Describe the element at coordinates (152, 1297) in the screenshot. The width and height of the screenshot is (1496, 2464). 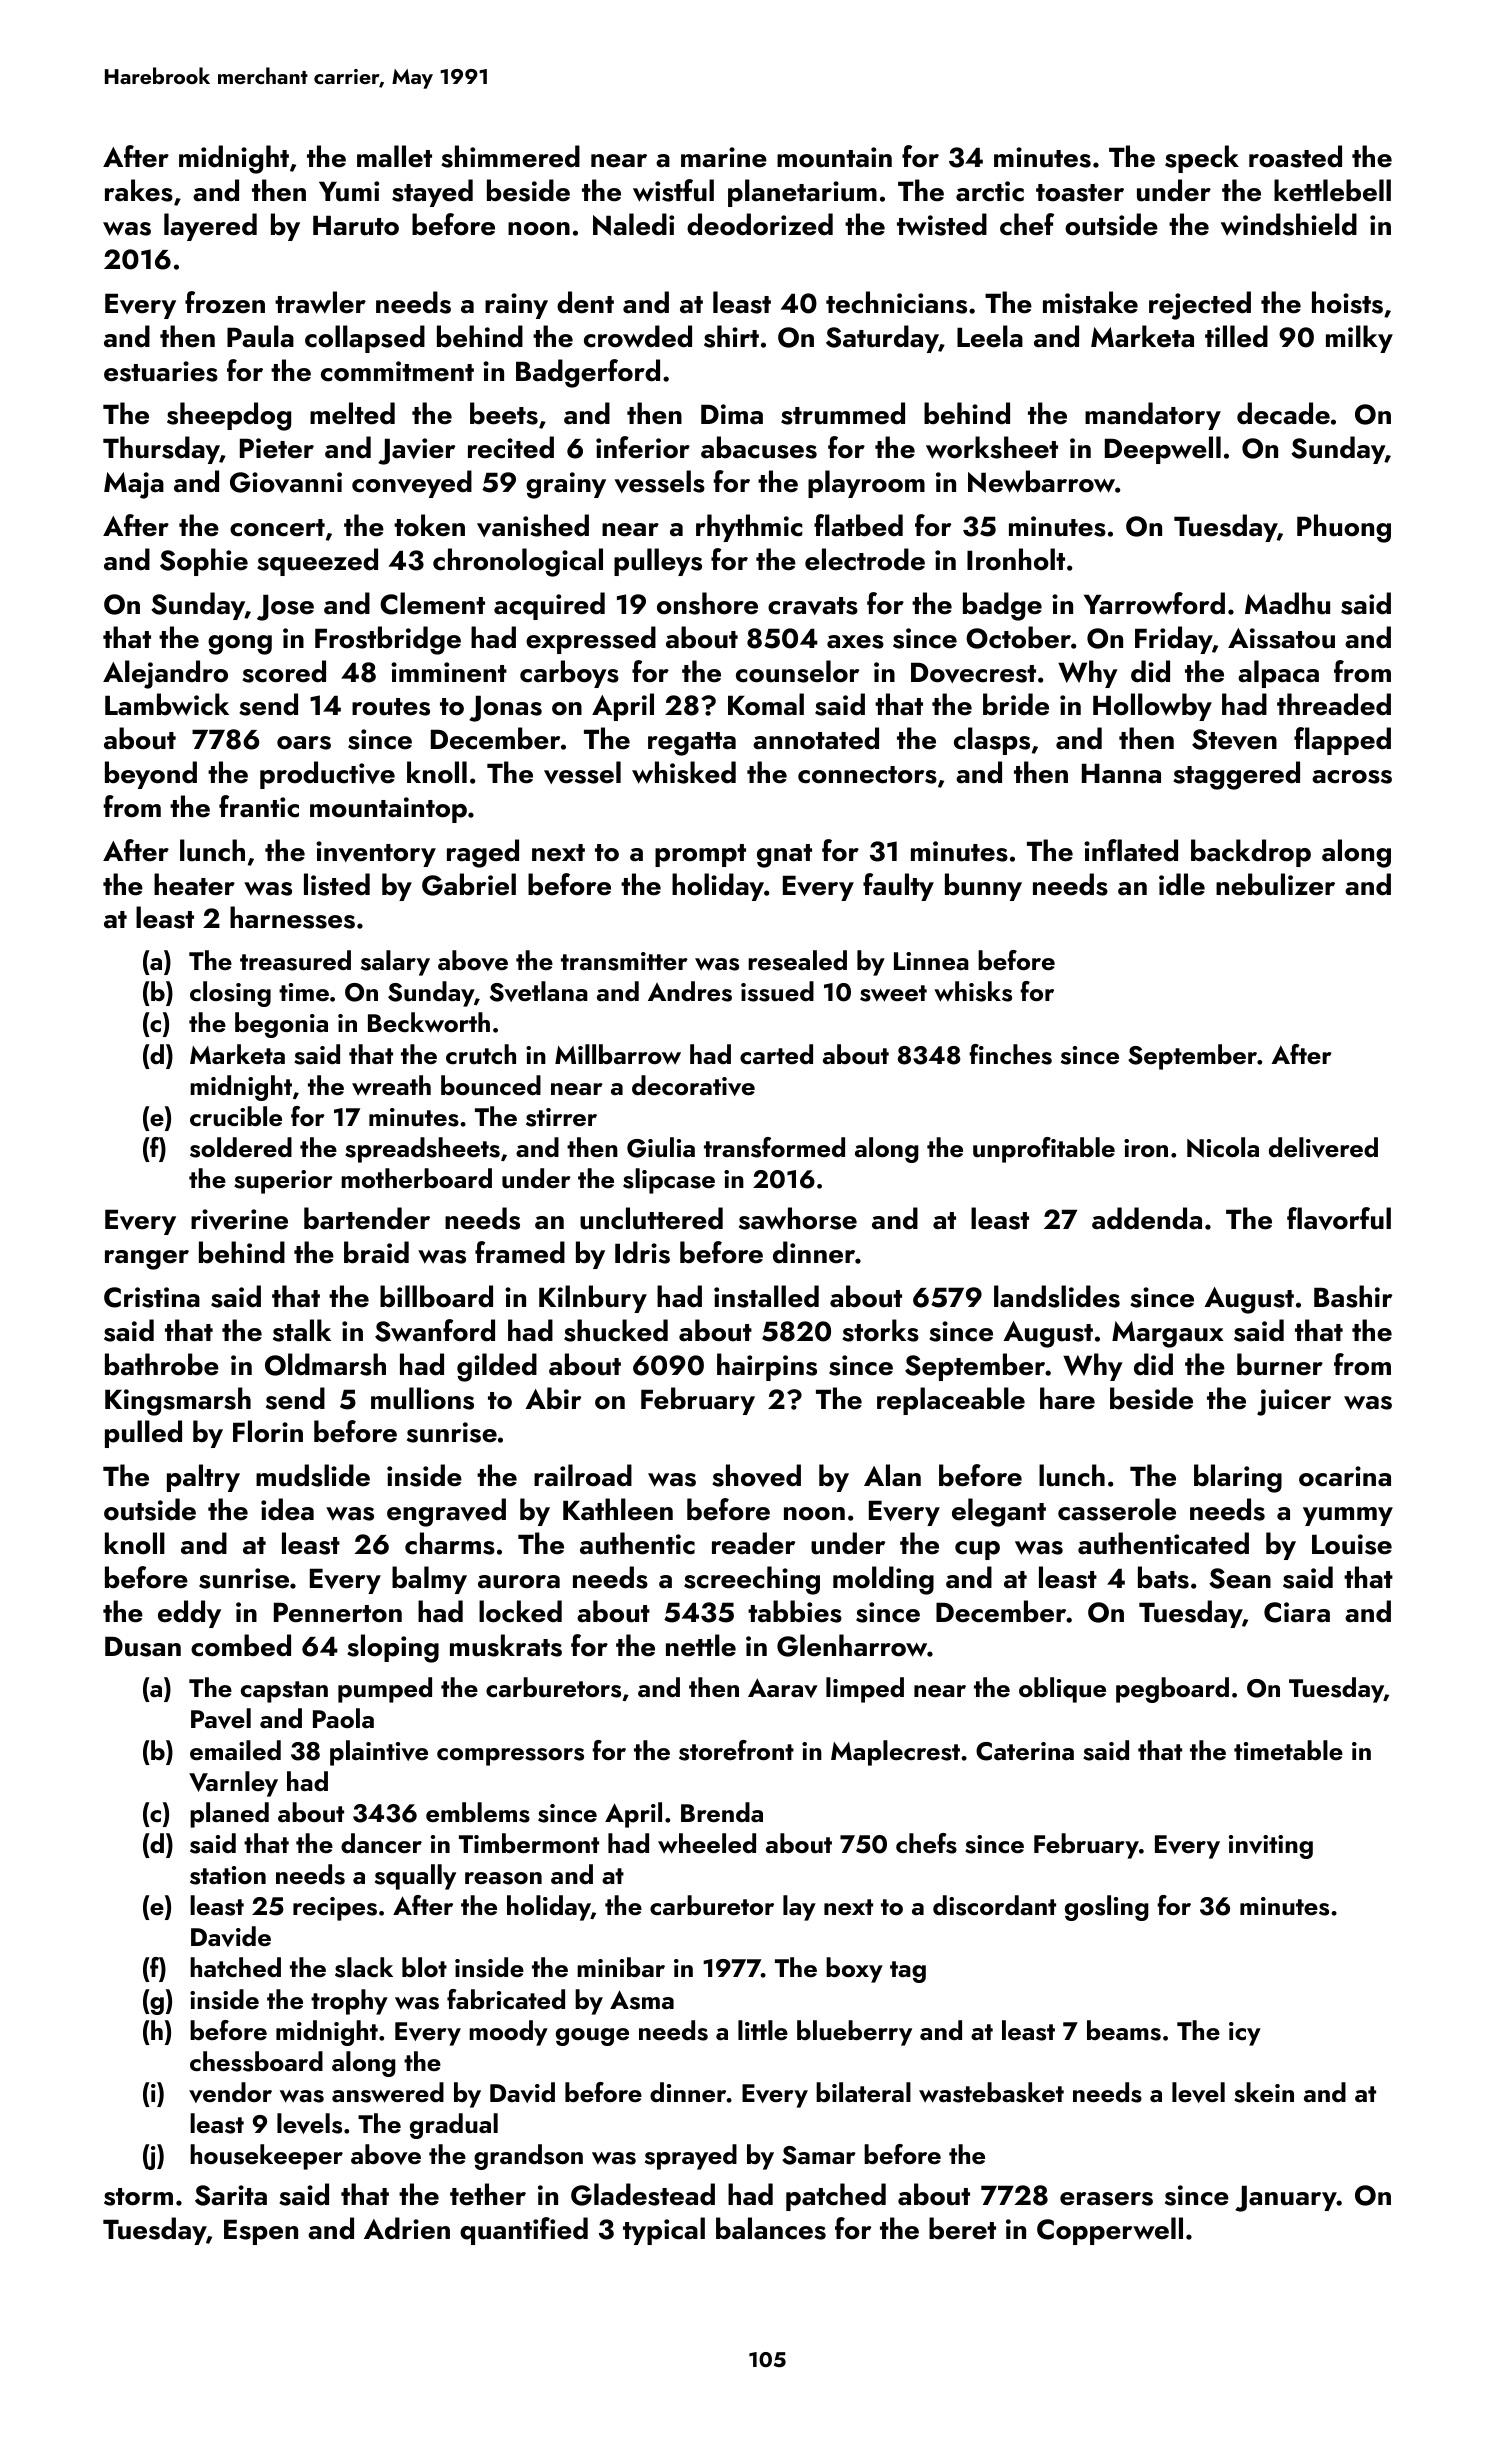
I see `Cristina` at that location.
